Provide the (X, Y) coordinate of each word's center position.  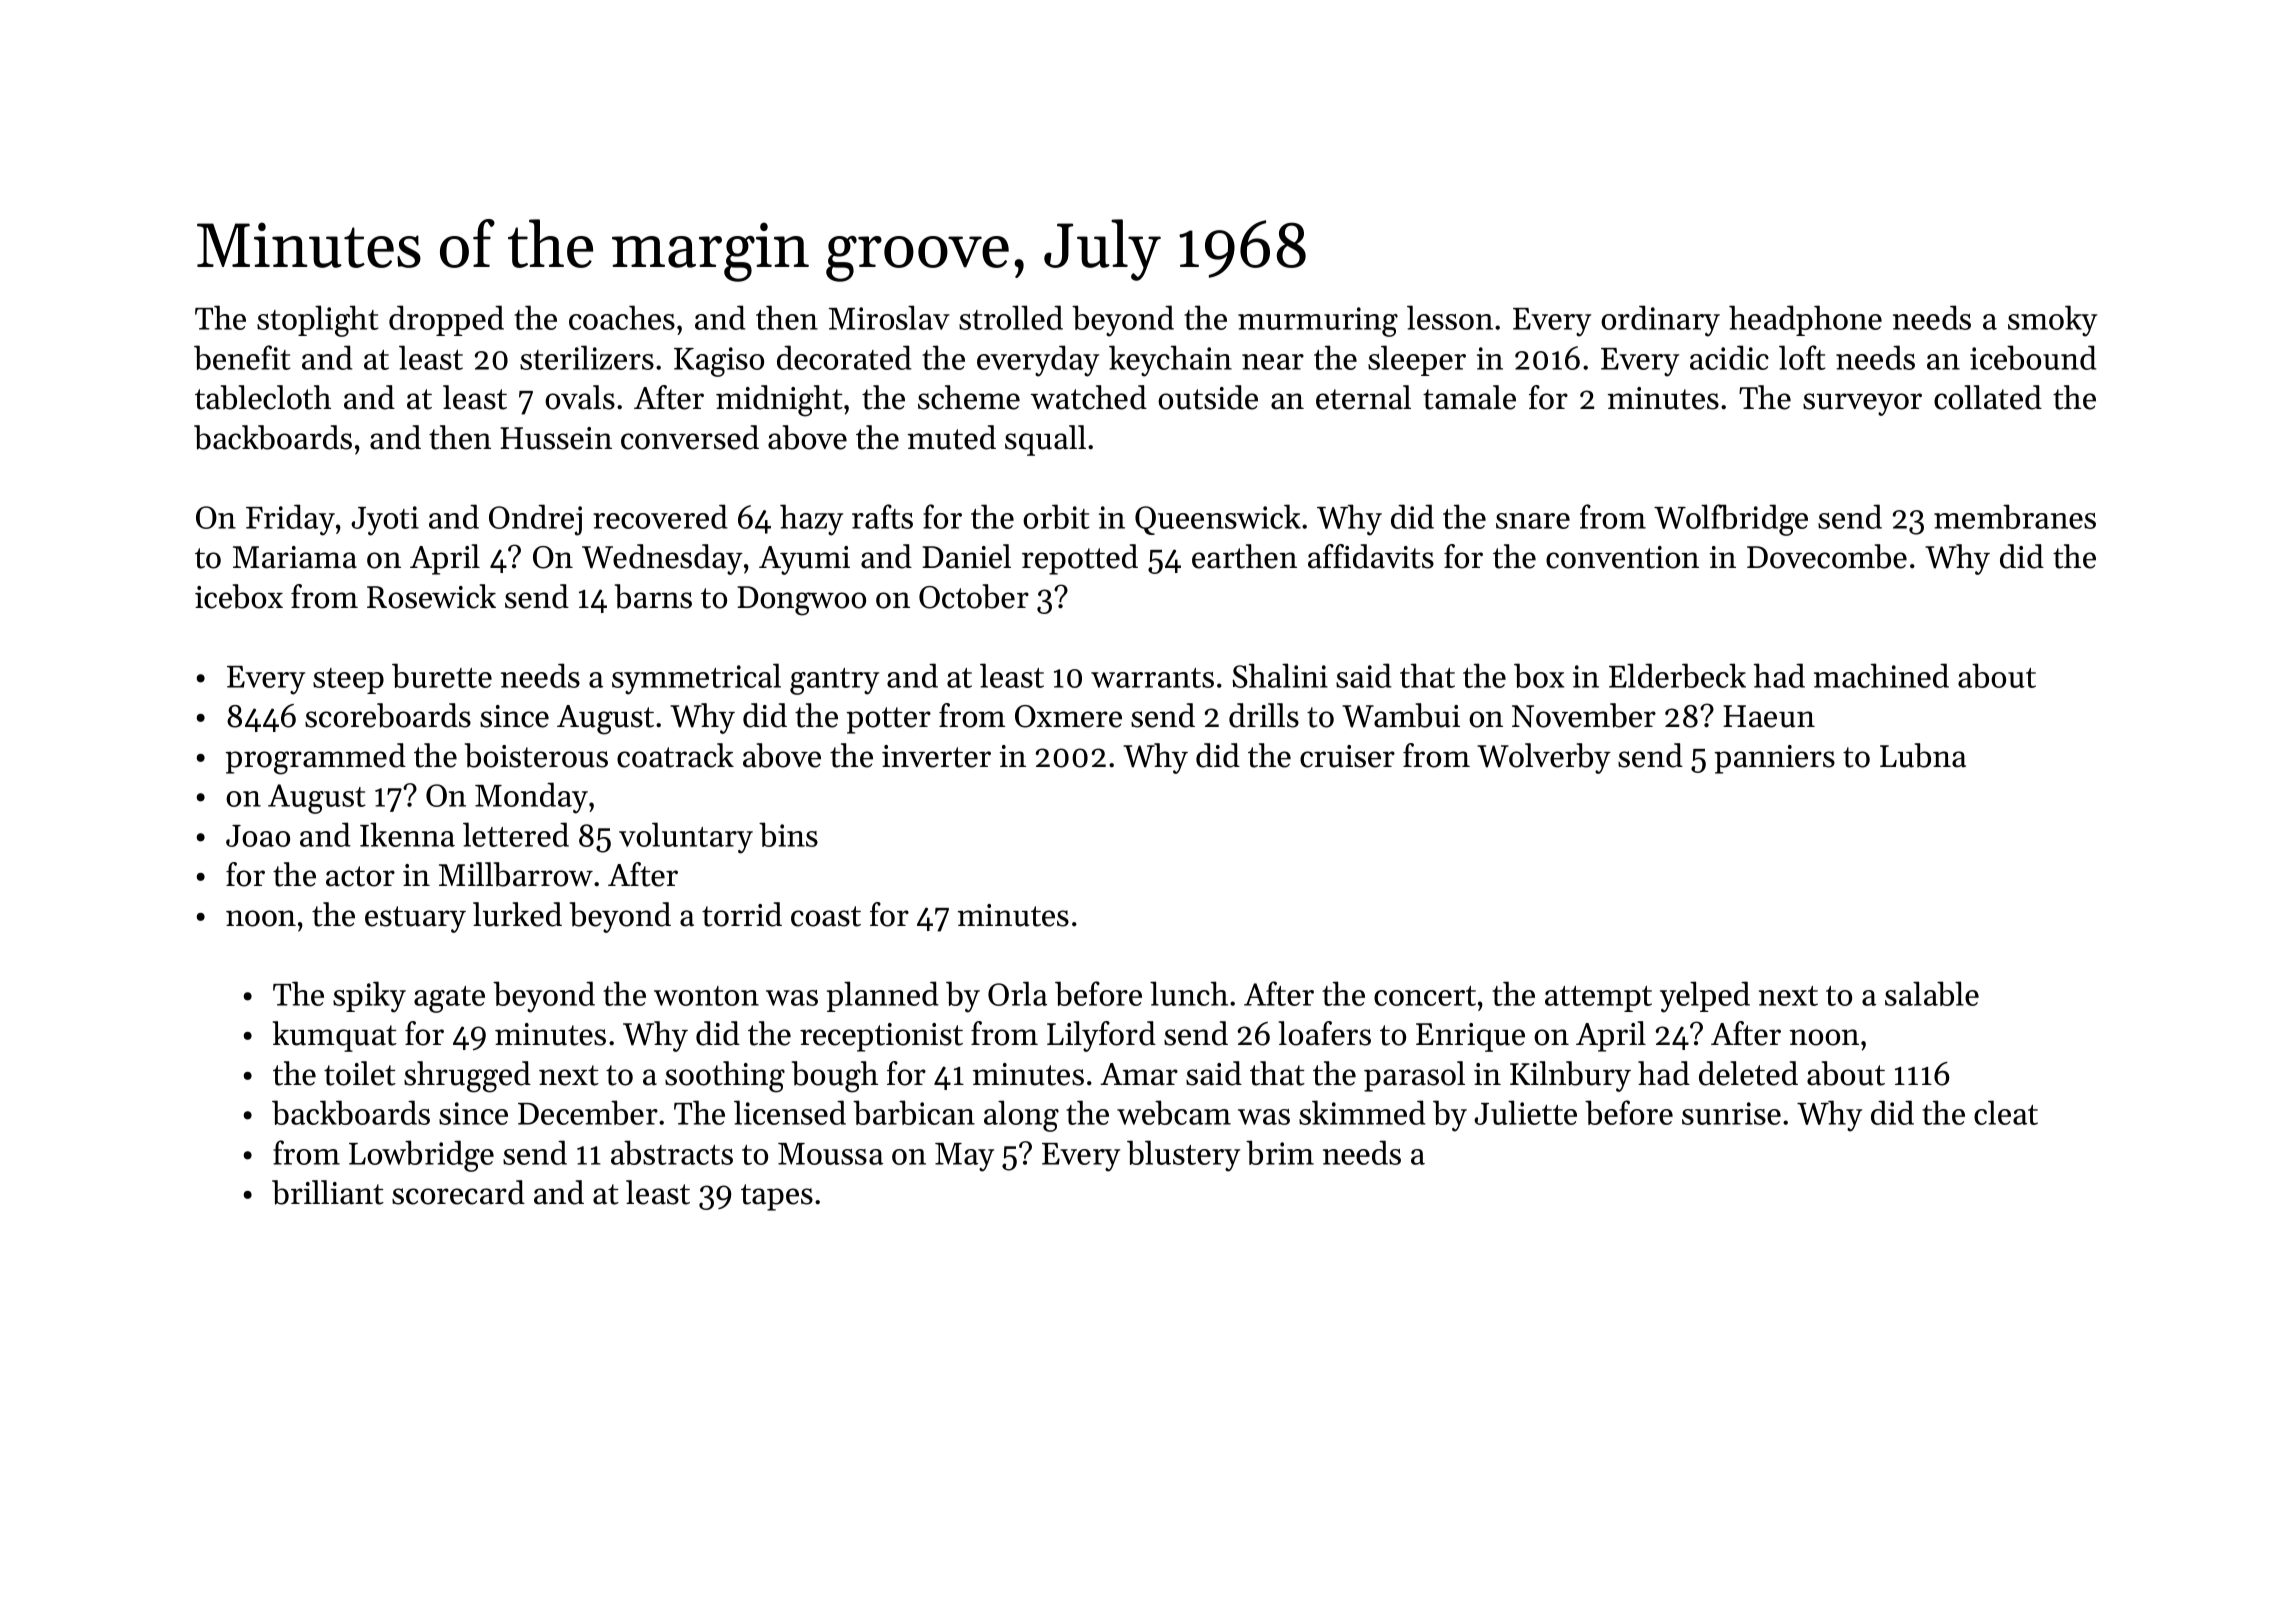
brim (1280, 1152)
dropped (446, 320)
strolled (1011, 317)
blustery (1183, 1156)
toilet (360, 1073)
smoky (2052, 321)
